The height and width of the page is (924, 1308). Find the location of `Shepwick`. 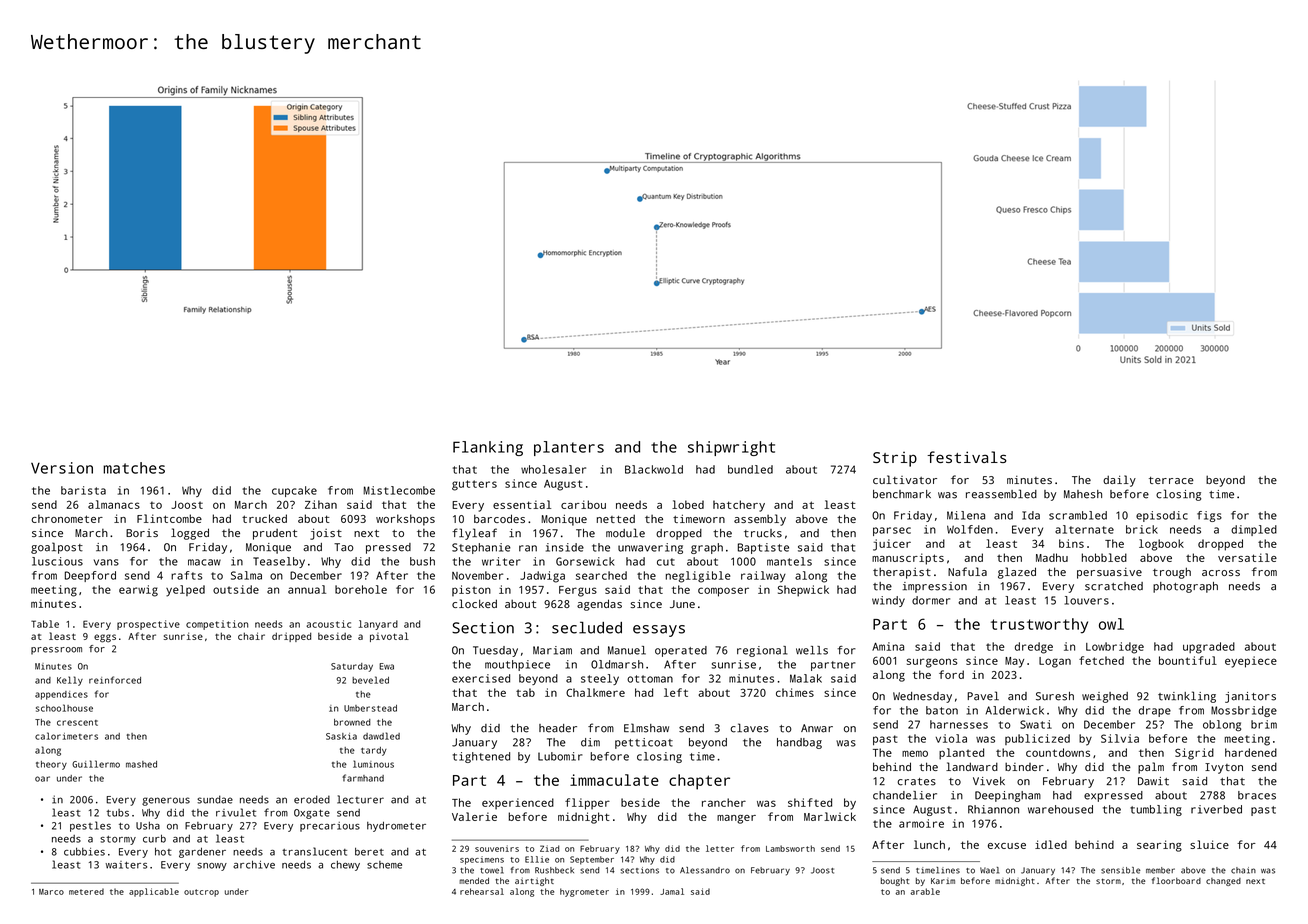

Shepwick is located at coordinates (803, 591).
